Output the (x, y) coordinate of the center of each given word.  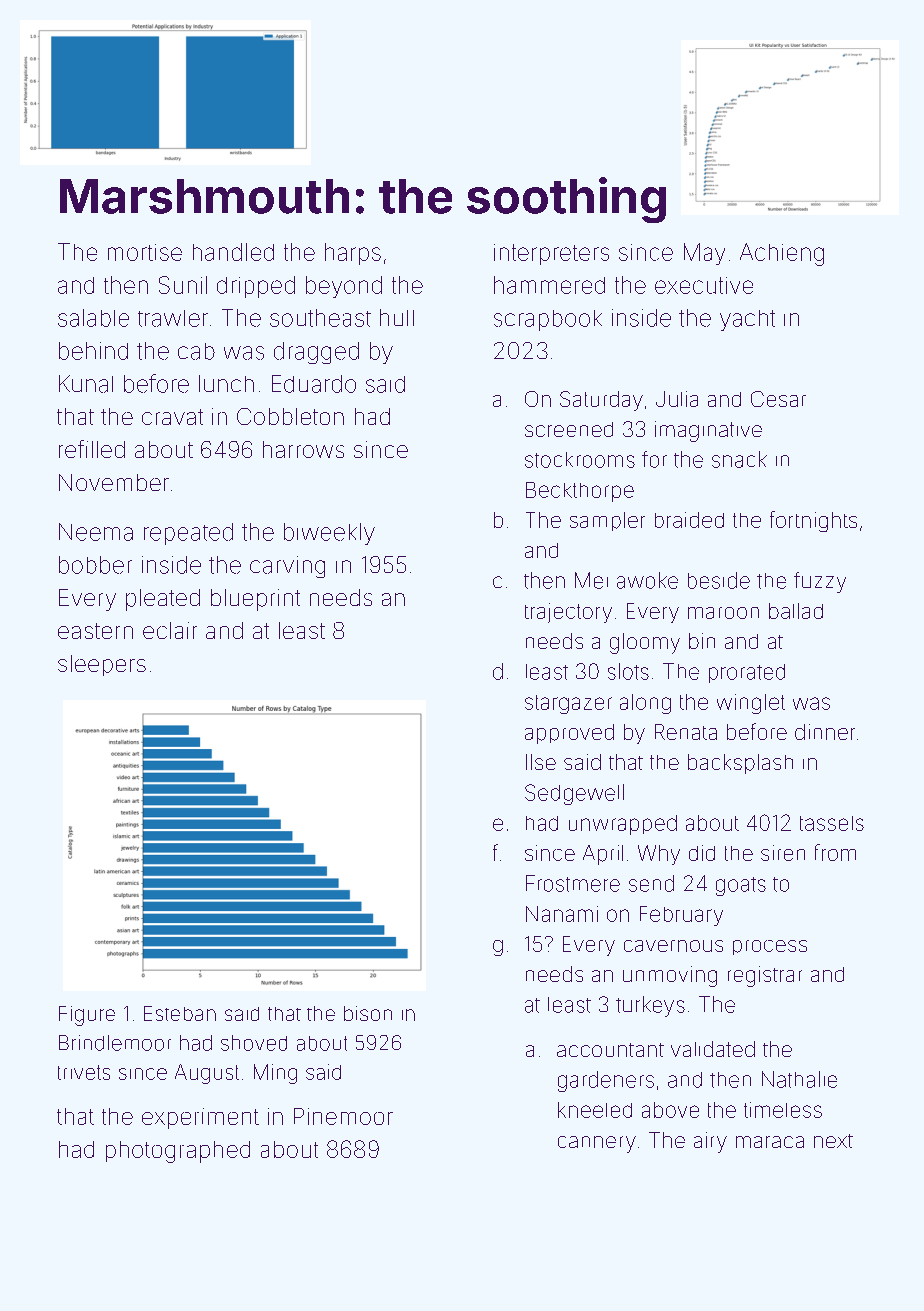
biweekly (329, 534)
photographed (178, 1152)
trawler (173, 318)
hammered (549, 285)
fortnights (813, 521)
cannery (597, 1144)
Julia (677, 399)
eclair (170, 630)
